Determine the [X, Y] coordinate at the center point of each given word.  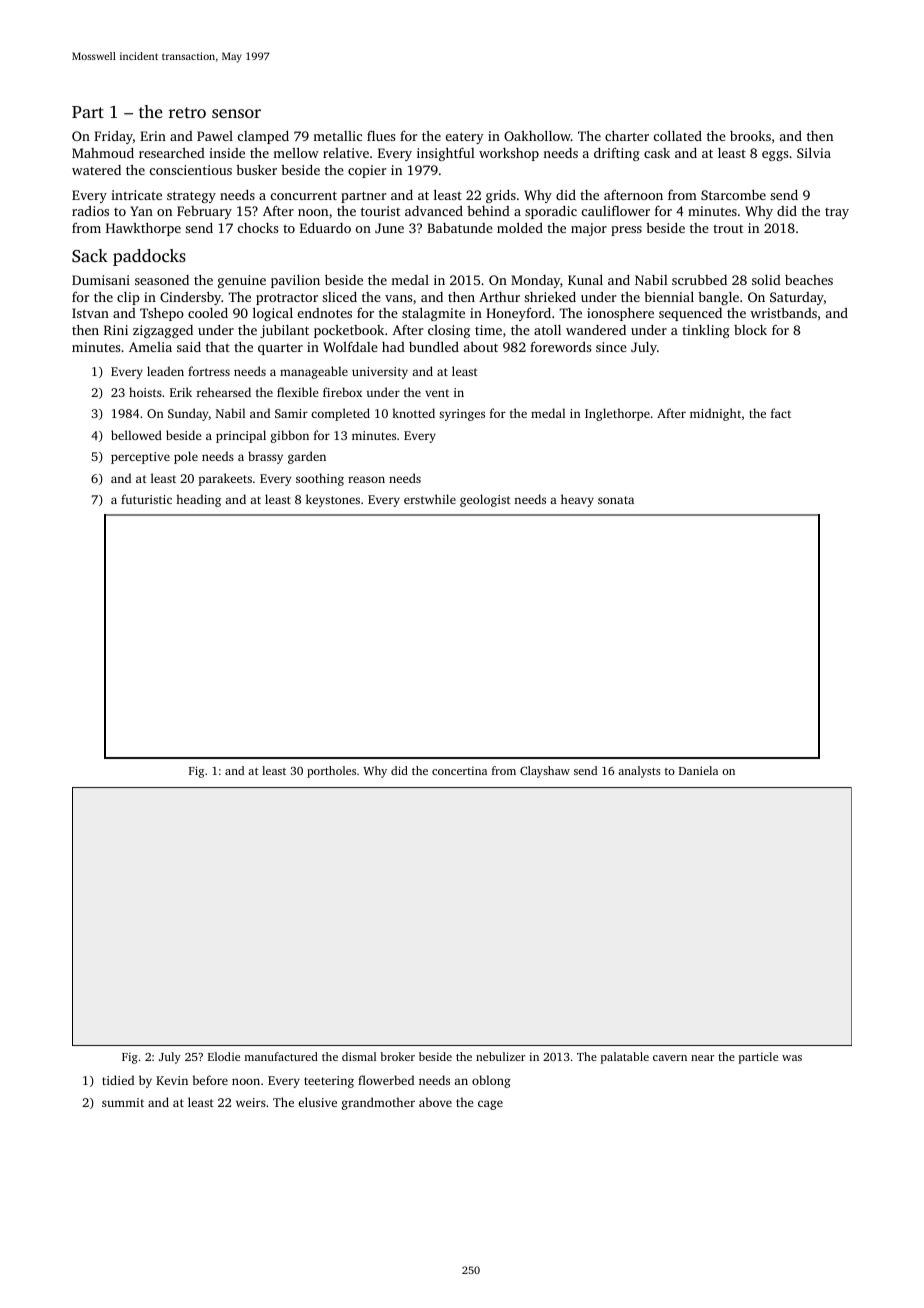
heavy [577, 500]
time [488, 330]
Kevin [172, 1080]
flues [381, 136]
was [792, 1058]
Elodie [224, 1056]
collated [678, 135]
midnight [715, 414]
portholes [331, 772]
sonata [616, 500]
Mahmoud [103, 153]
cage [490, 1105]
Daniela [698, 770]
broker [397, 1056]
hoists [145, 392]
